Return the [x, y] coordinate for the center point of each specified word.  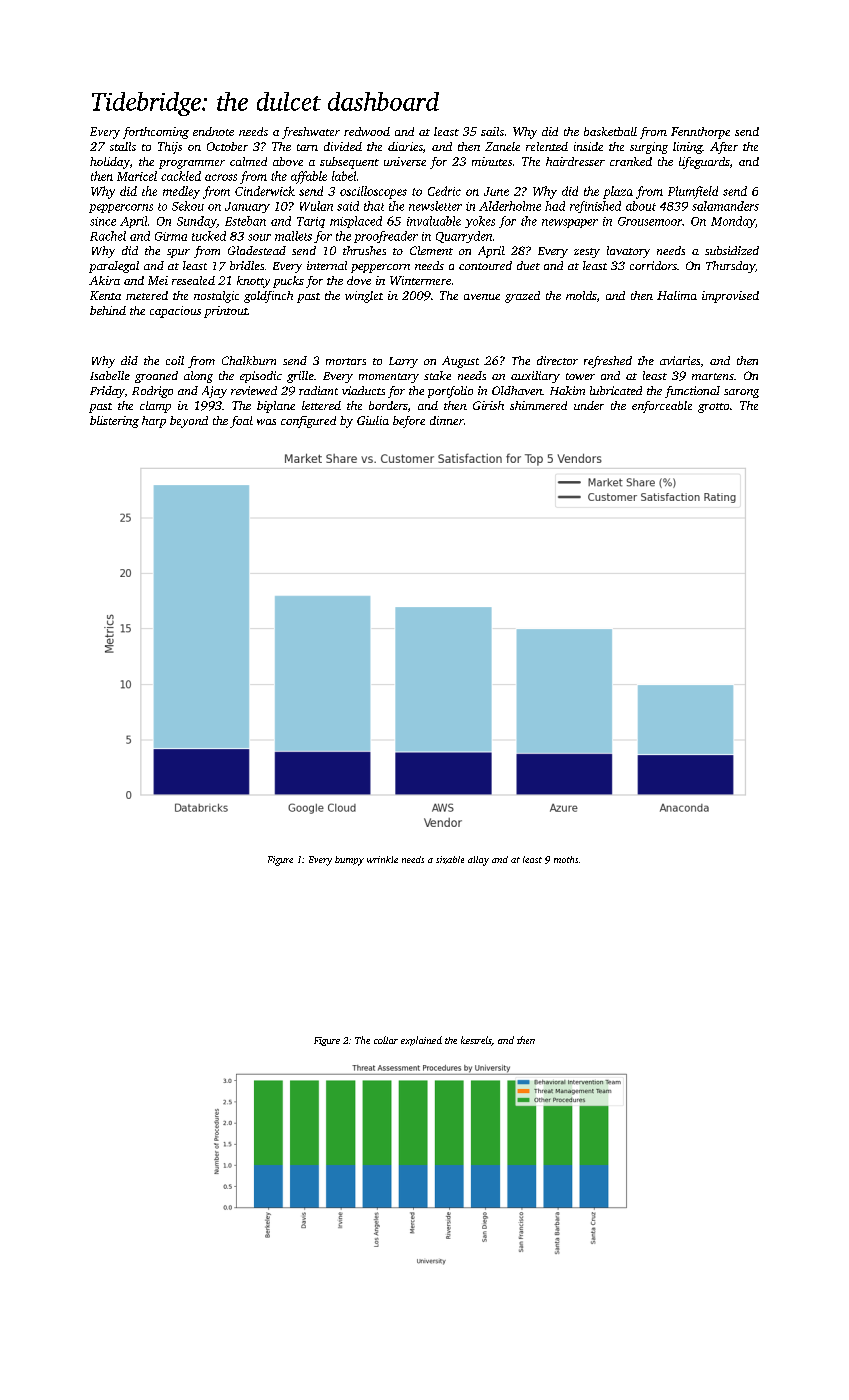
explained [421, 1041]
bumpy [349, 861]
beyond [189, 422]
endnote [213, 131]
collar [386, 1040]
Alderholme [510, 206]
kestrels [476, 1040]
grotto [713, 408]
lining [688, 148]
